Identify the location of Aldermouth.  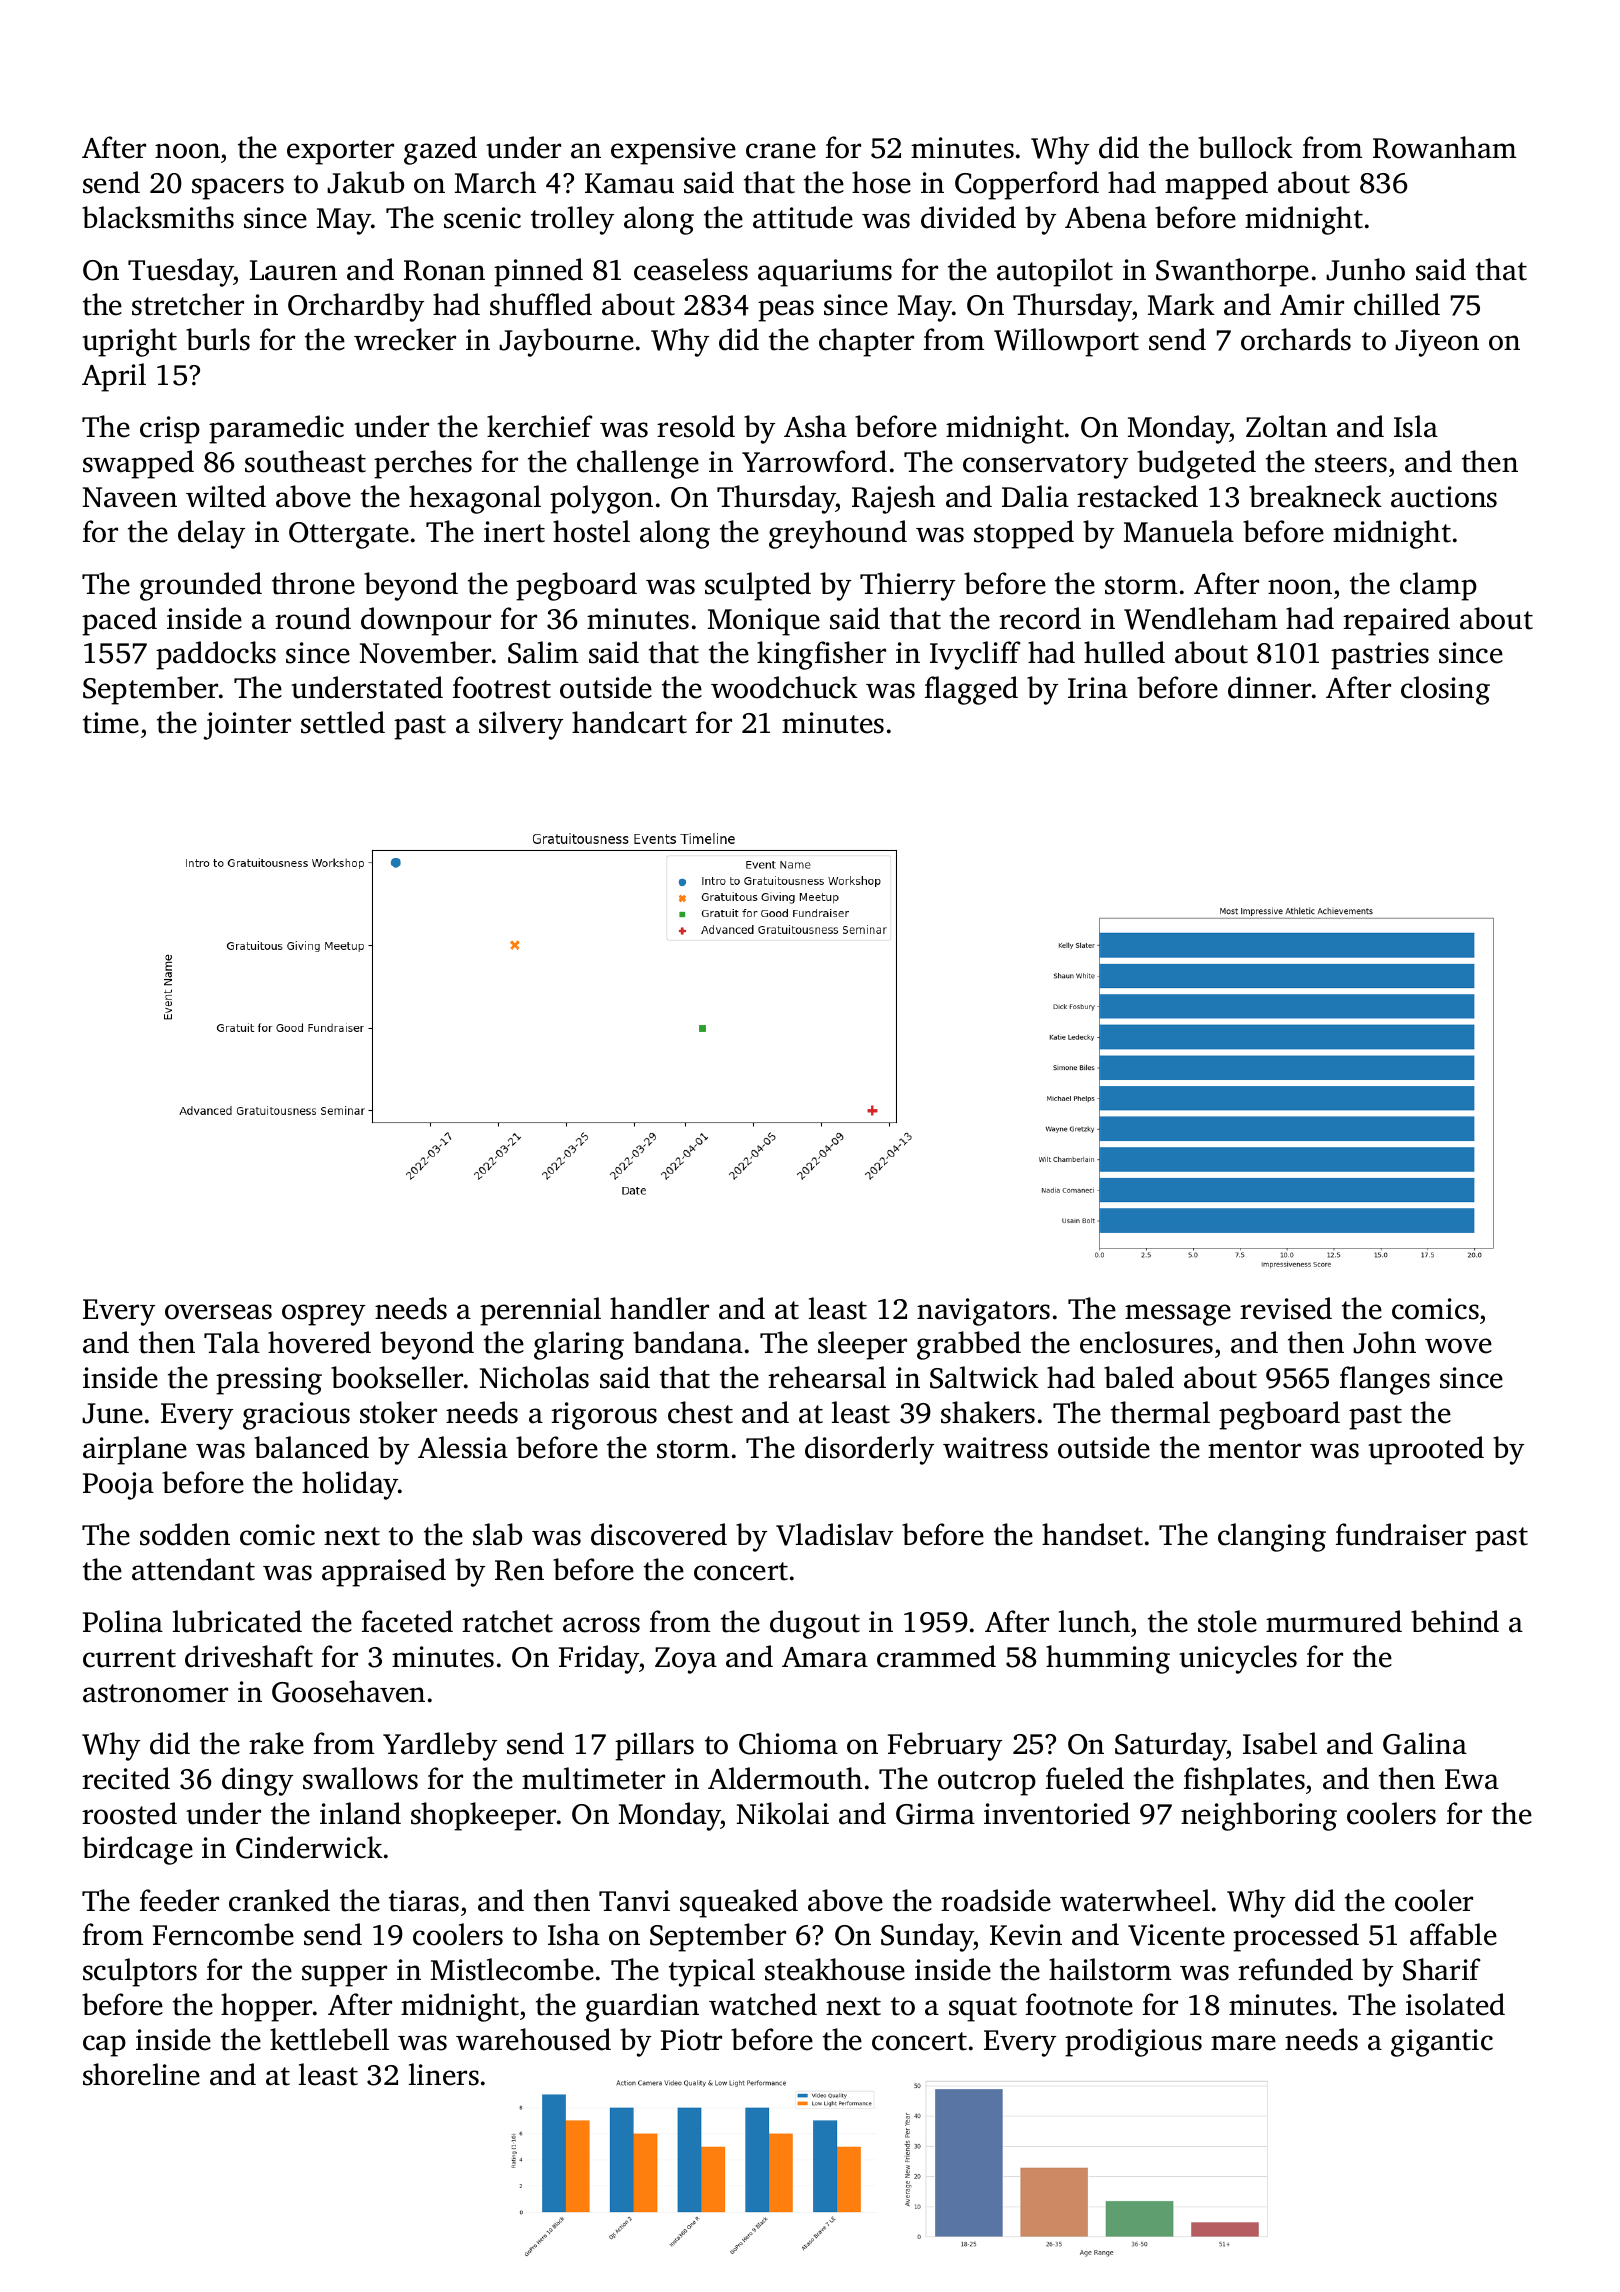
(785, 1778).
